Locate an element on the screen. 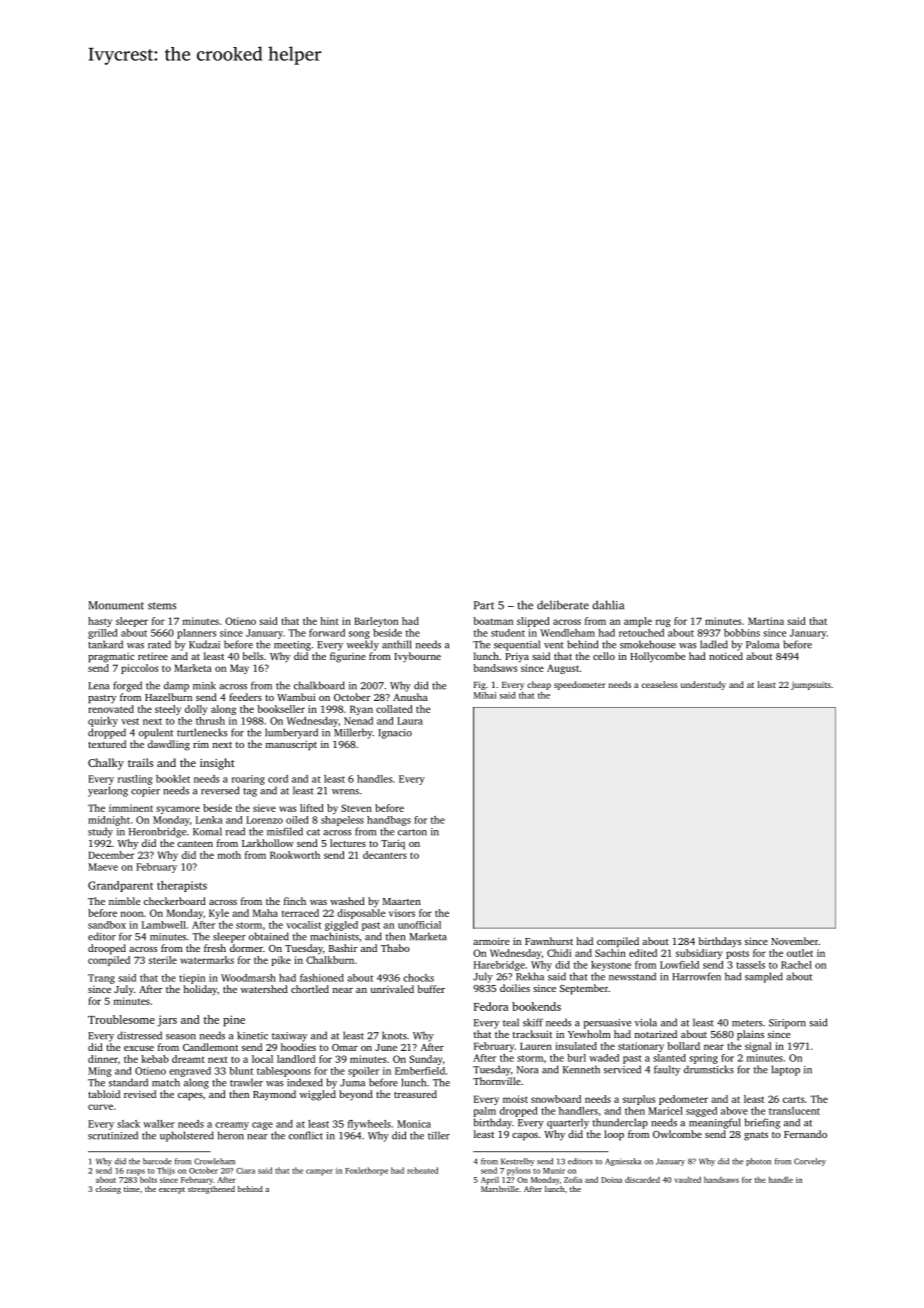  Monument is located at coordinates (116, 605).
